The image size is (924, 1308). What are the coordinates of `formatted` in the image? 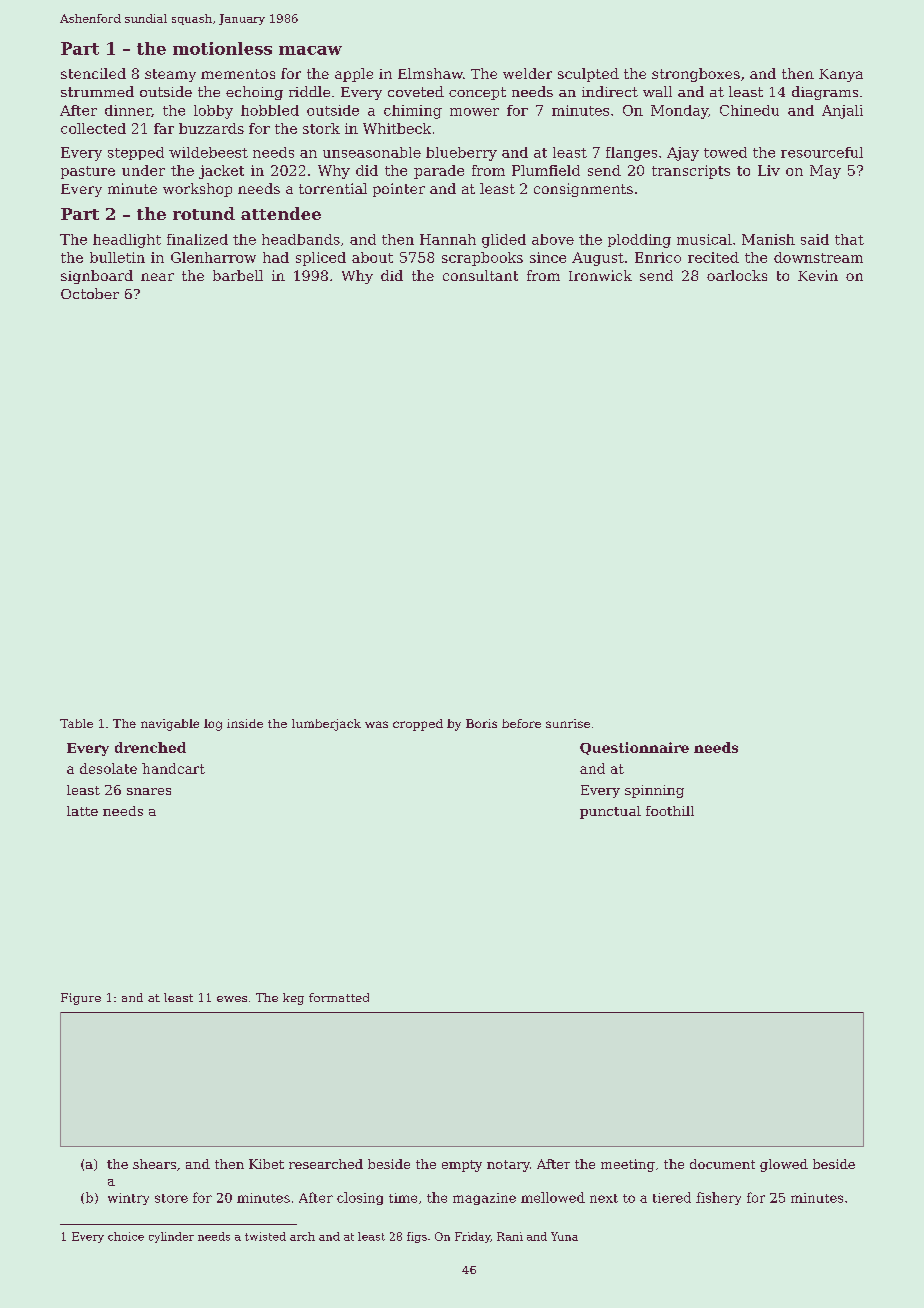 It's located at (339, 997).
